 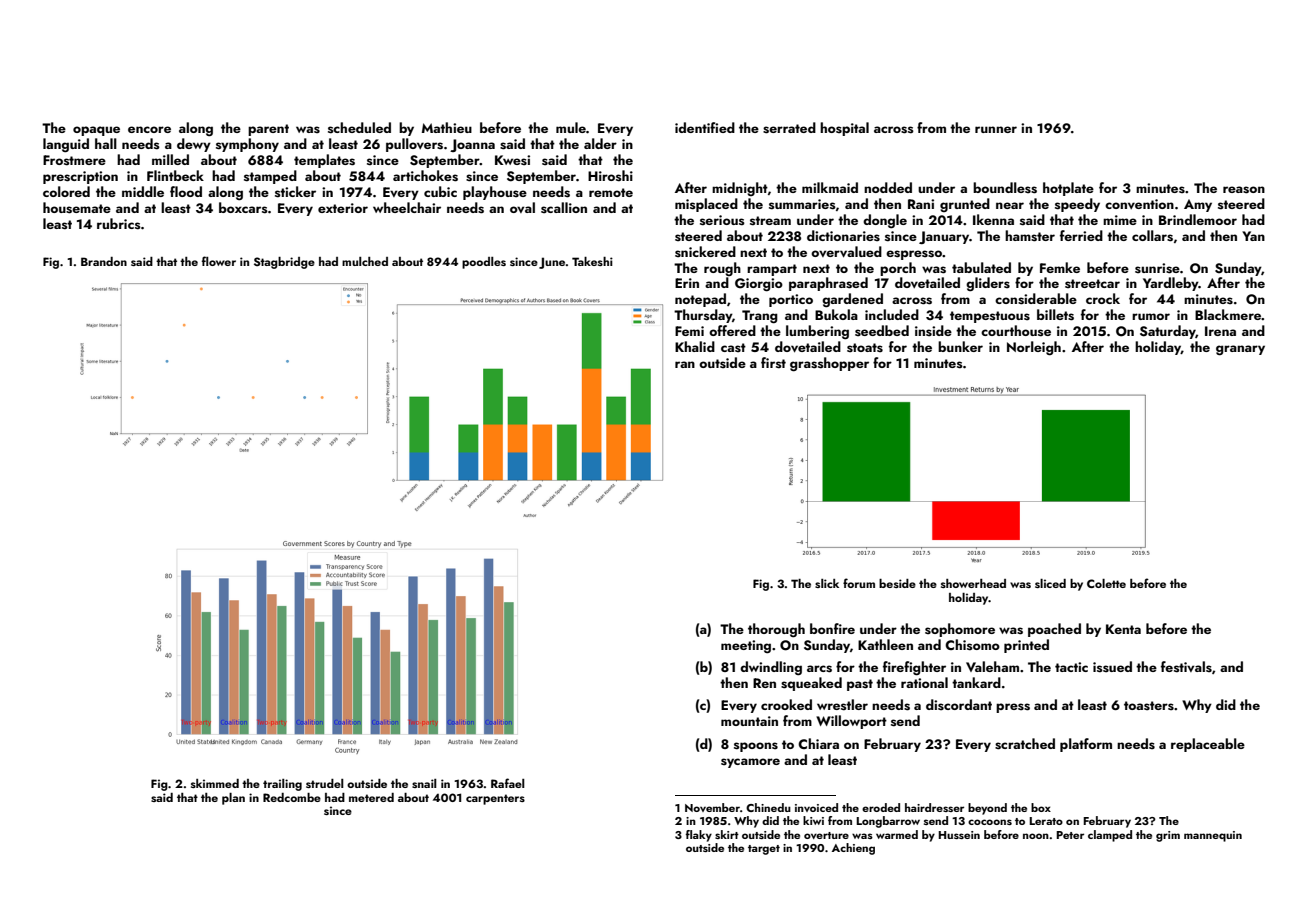 What do you see at coordinates (699, 836) in the image?
I see `flaky` at bounding box center [699, 836].
